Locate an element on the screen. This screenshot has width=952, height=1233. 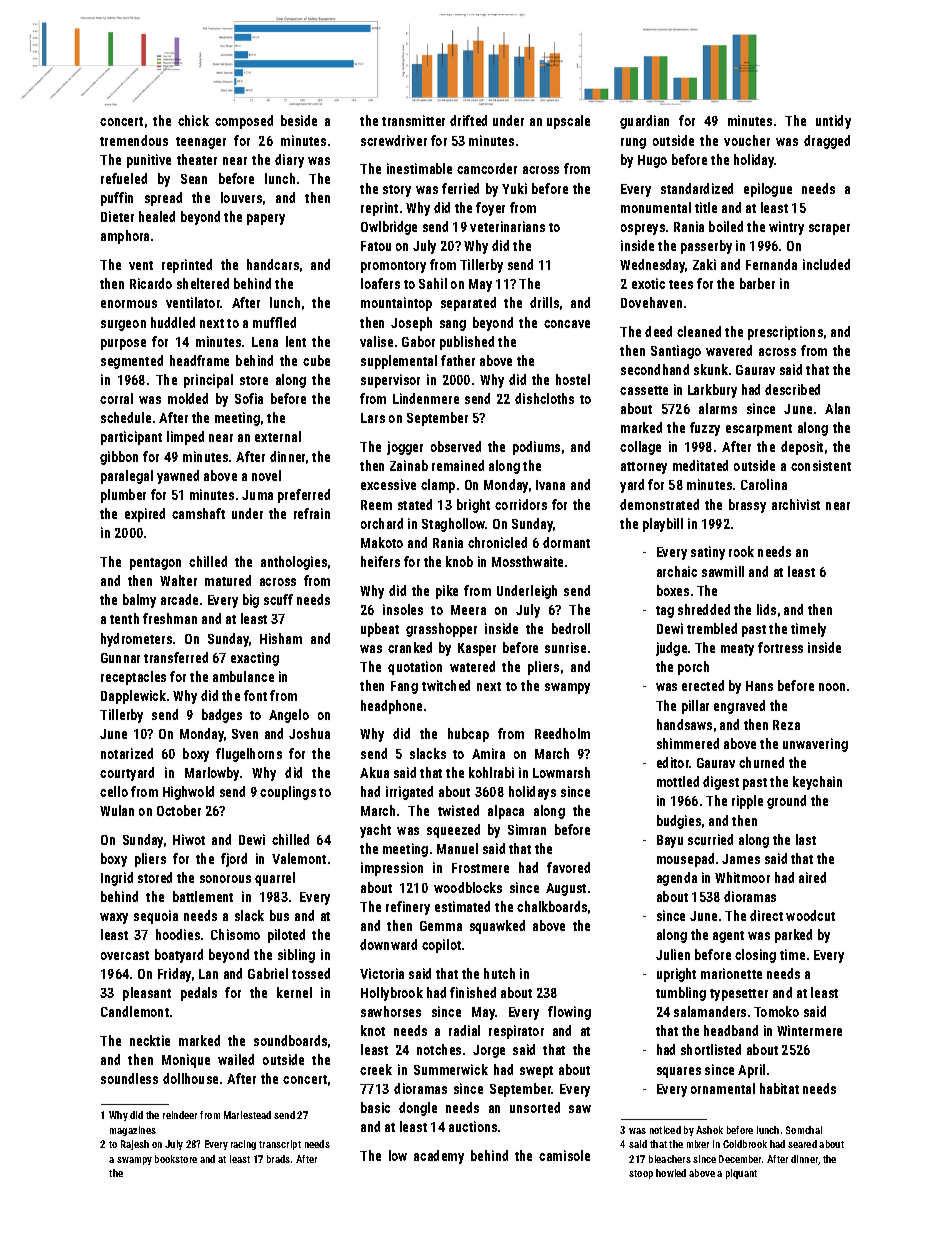
soundboards is located at coordinates (290, 1040).
